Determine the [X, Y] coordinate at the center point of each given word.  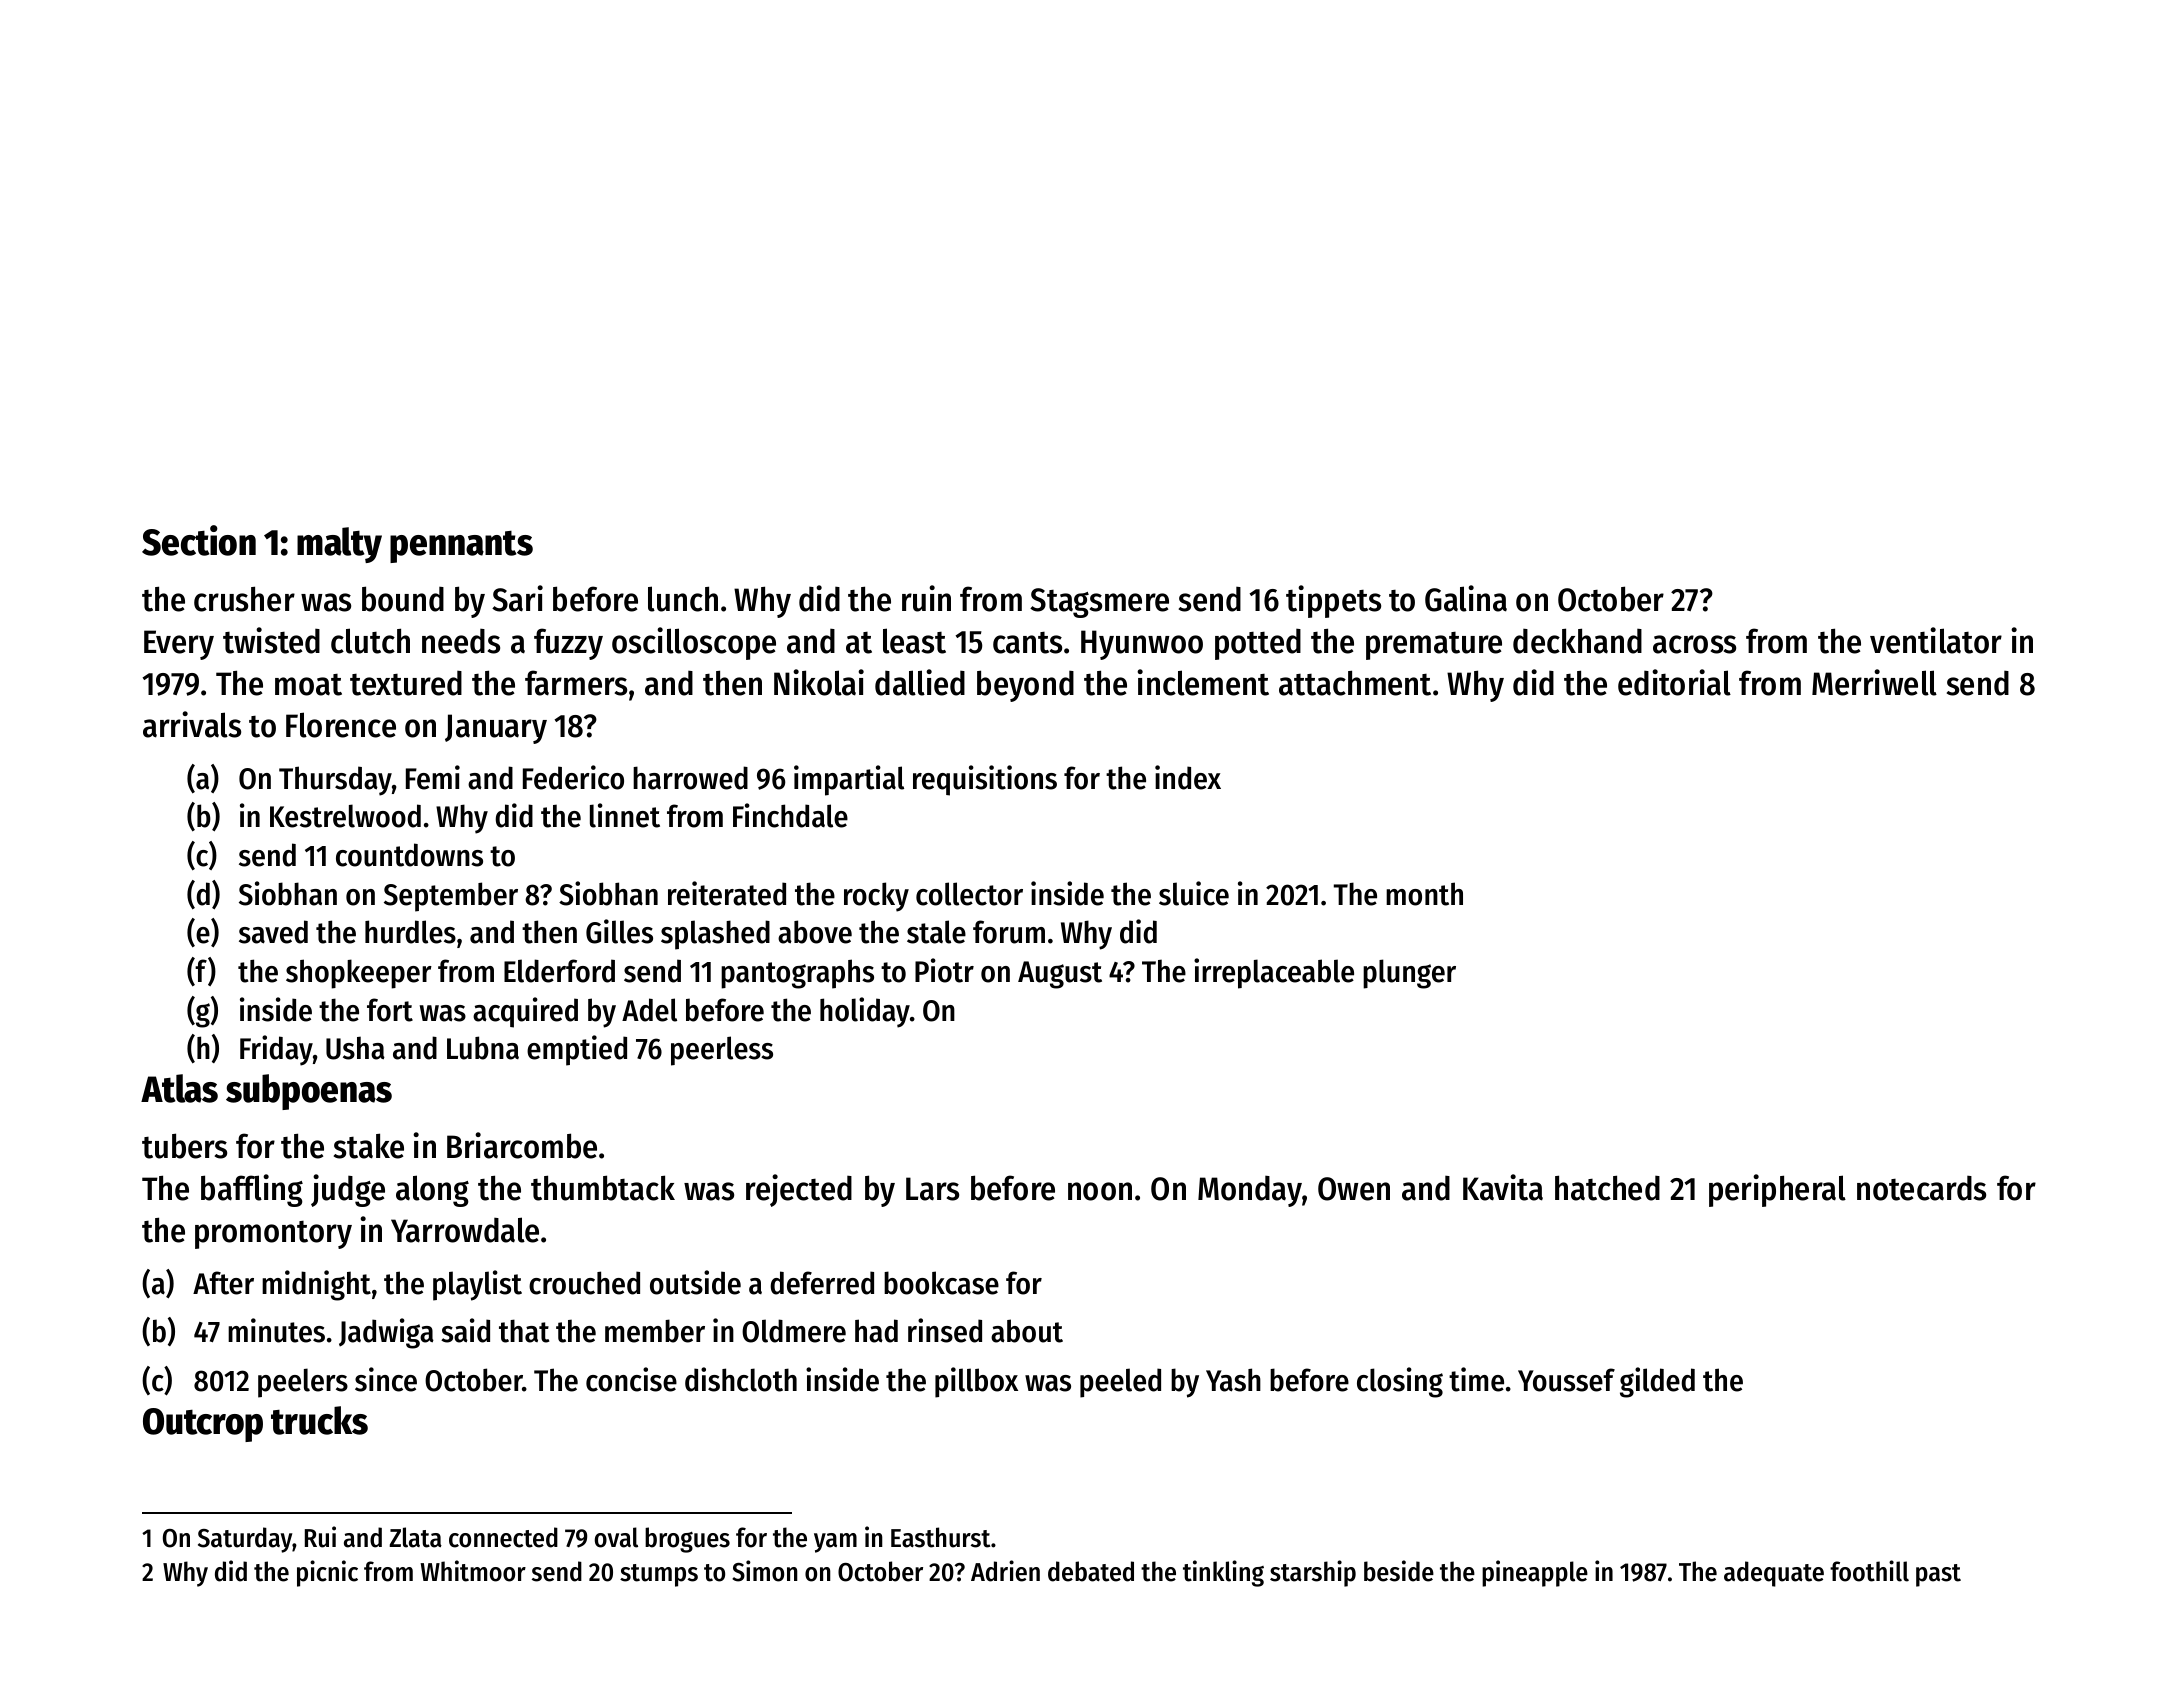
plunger [1409, 974]
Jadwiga [386, 1333]
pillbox [976, 1382]
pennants [461, 547]
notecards [1921, 1188]
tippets [1333, 601]
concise [631, 1379]
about [1027, 1331]
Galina [1466, 598]
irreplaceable [1274, 973]
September [451, 897]
